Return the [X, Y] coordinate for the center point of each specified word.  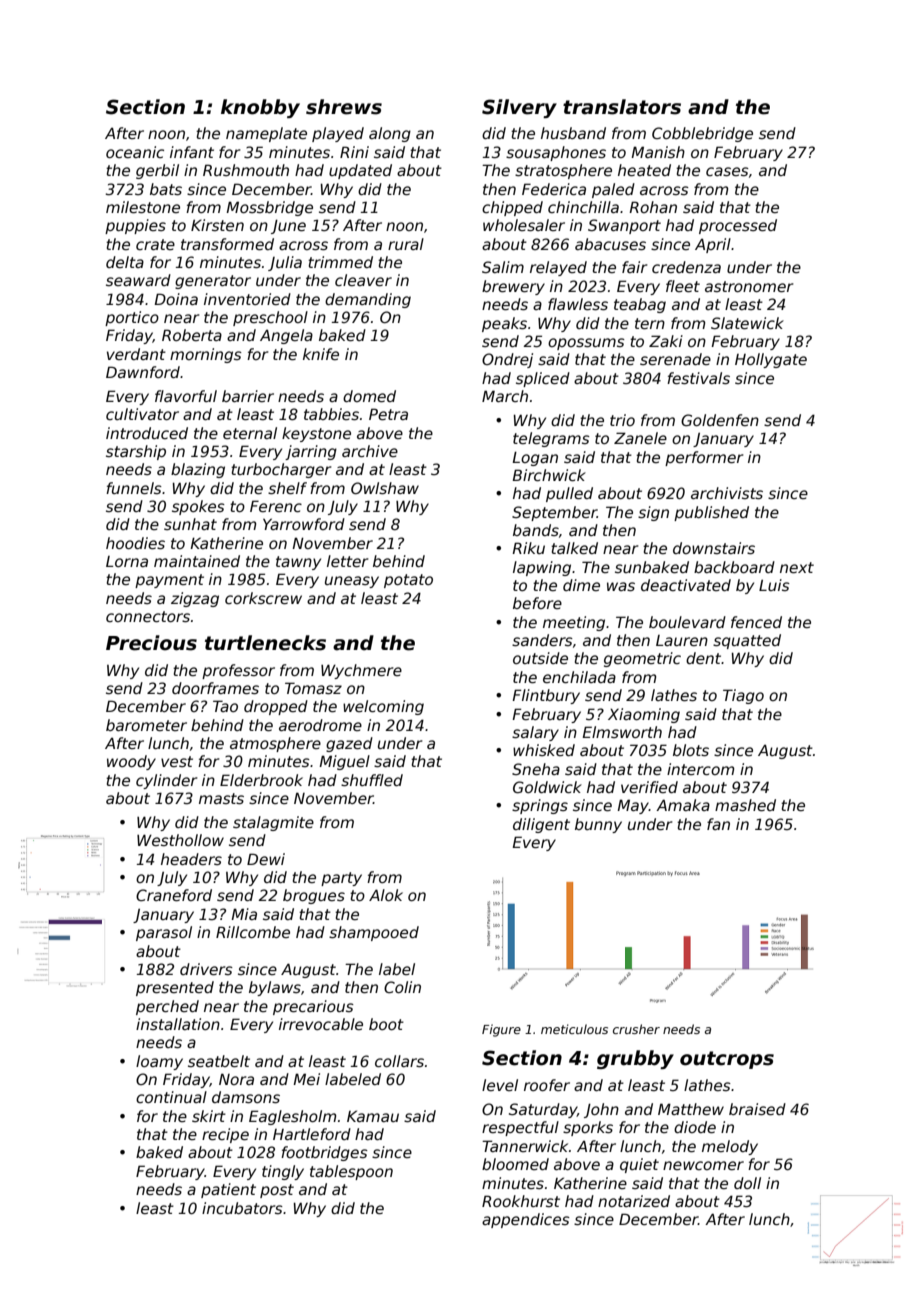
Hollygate [771, 360]
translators [622, 107]
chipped [512, 208]
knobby [260, 108]
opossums [586, 344]
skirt [209, 1116]
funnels [134, 488]
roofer [547, 1085]
